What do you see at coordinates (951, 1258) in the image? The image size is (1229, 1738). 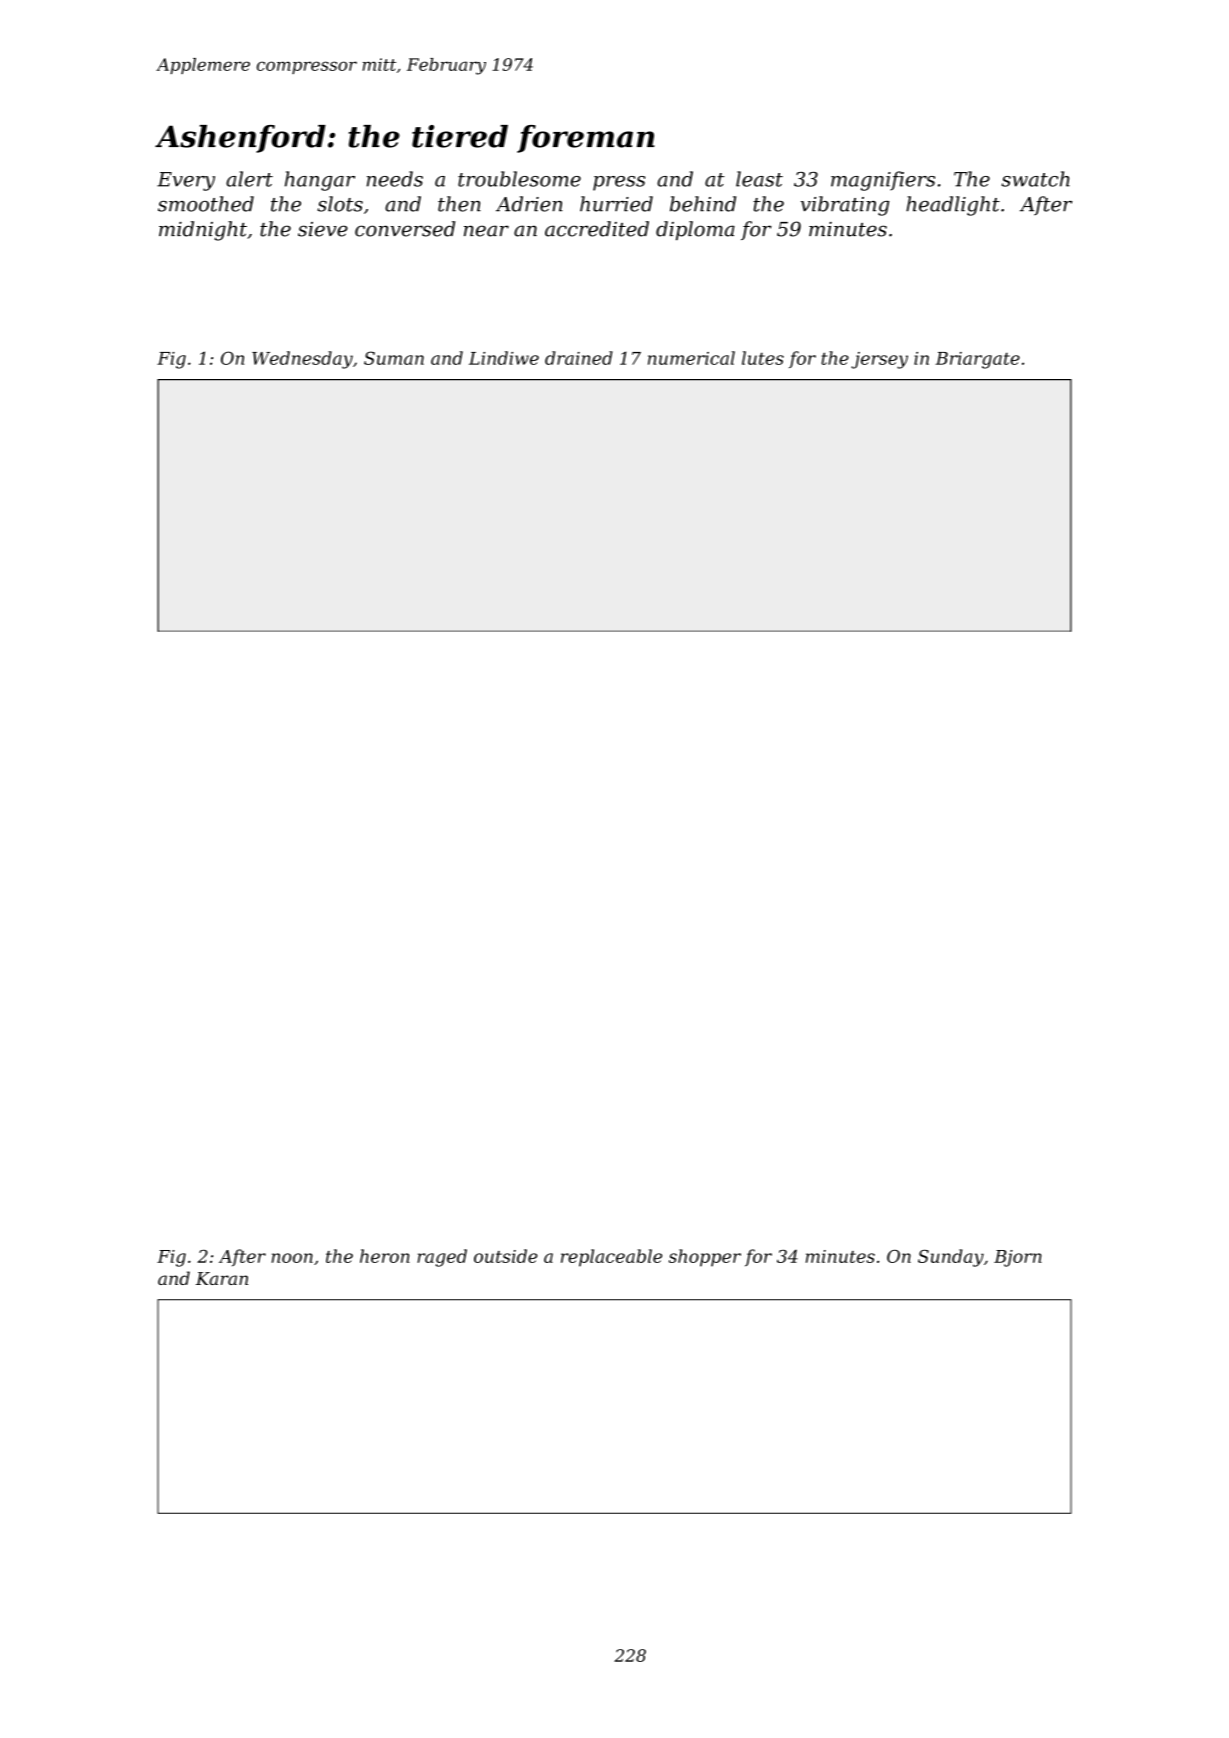 I see `Sunday` at bounding box center [951, 1258].
